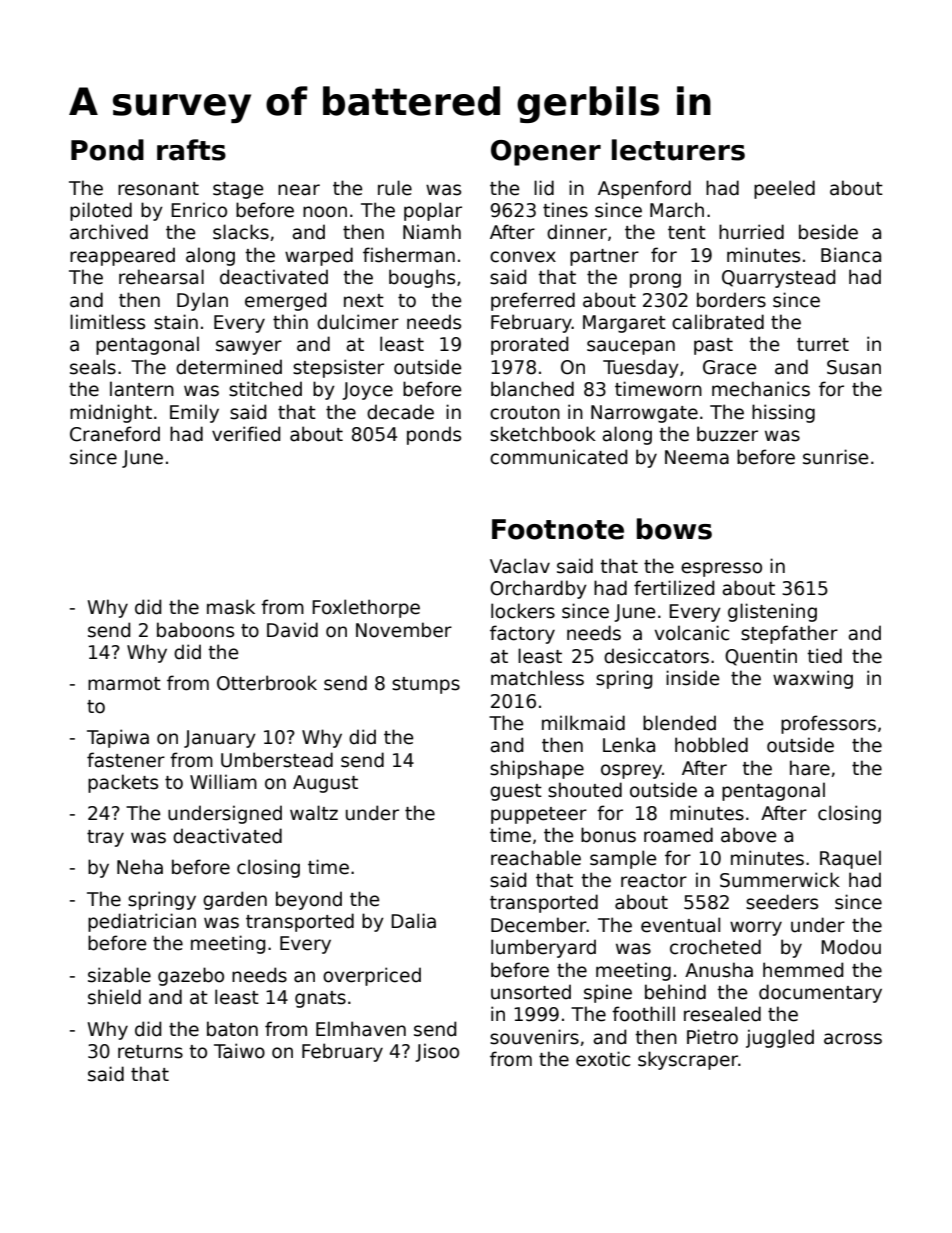 The image size is (952, 1233). Describe the element at coordinates (338, 368) in the image. I see `stepsister` at that location.
